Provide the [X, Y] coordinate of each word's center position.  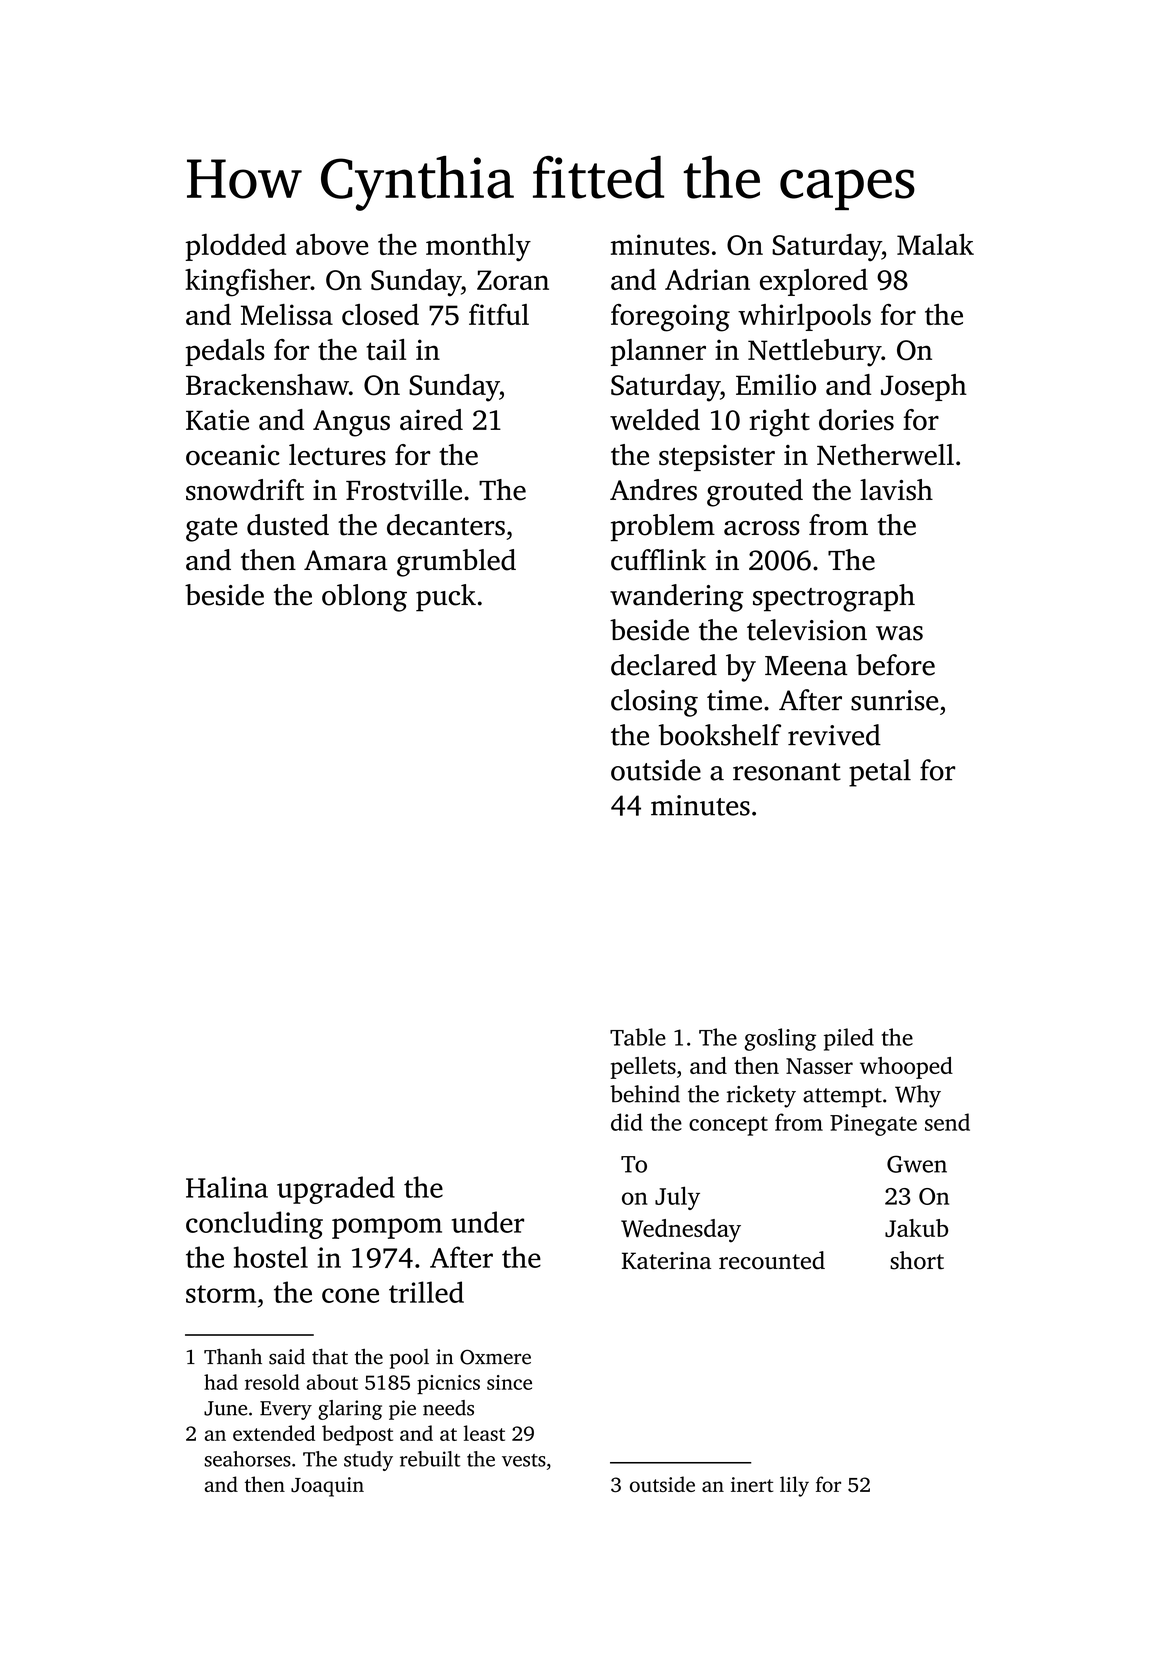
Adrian [707, 279]
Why [918, 1096]
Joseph [924, 387]
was [899, 633]
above [332, 244]
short [917, 1260]
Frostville [404, 490]
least [484, 1433]
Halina [227, 1187]
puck [446, 598]
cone [350, 1295]
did [627, 1122]
